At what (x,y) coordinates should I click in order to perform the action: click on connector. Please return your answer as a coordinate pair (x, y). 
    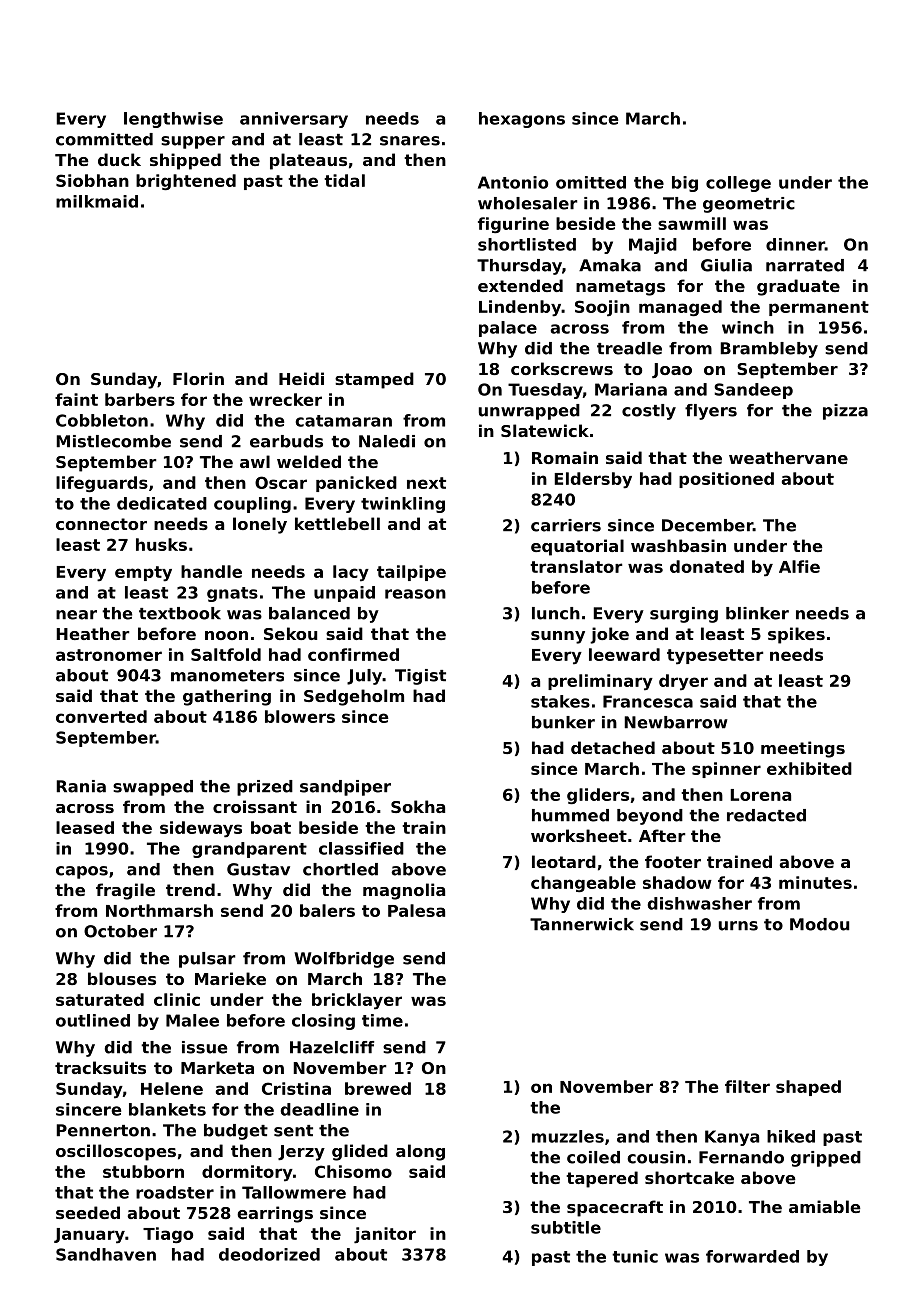
    Looking at the image, I should click on (101, 524).
